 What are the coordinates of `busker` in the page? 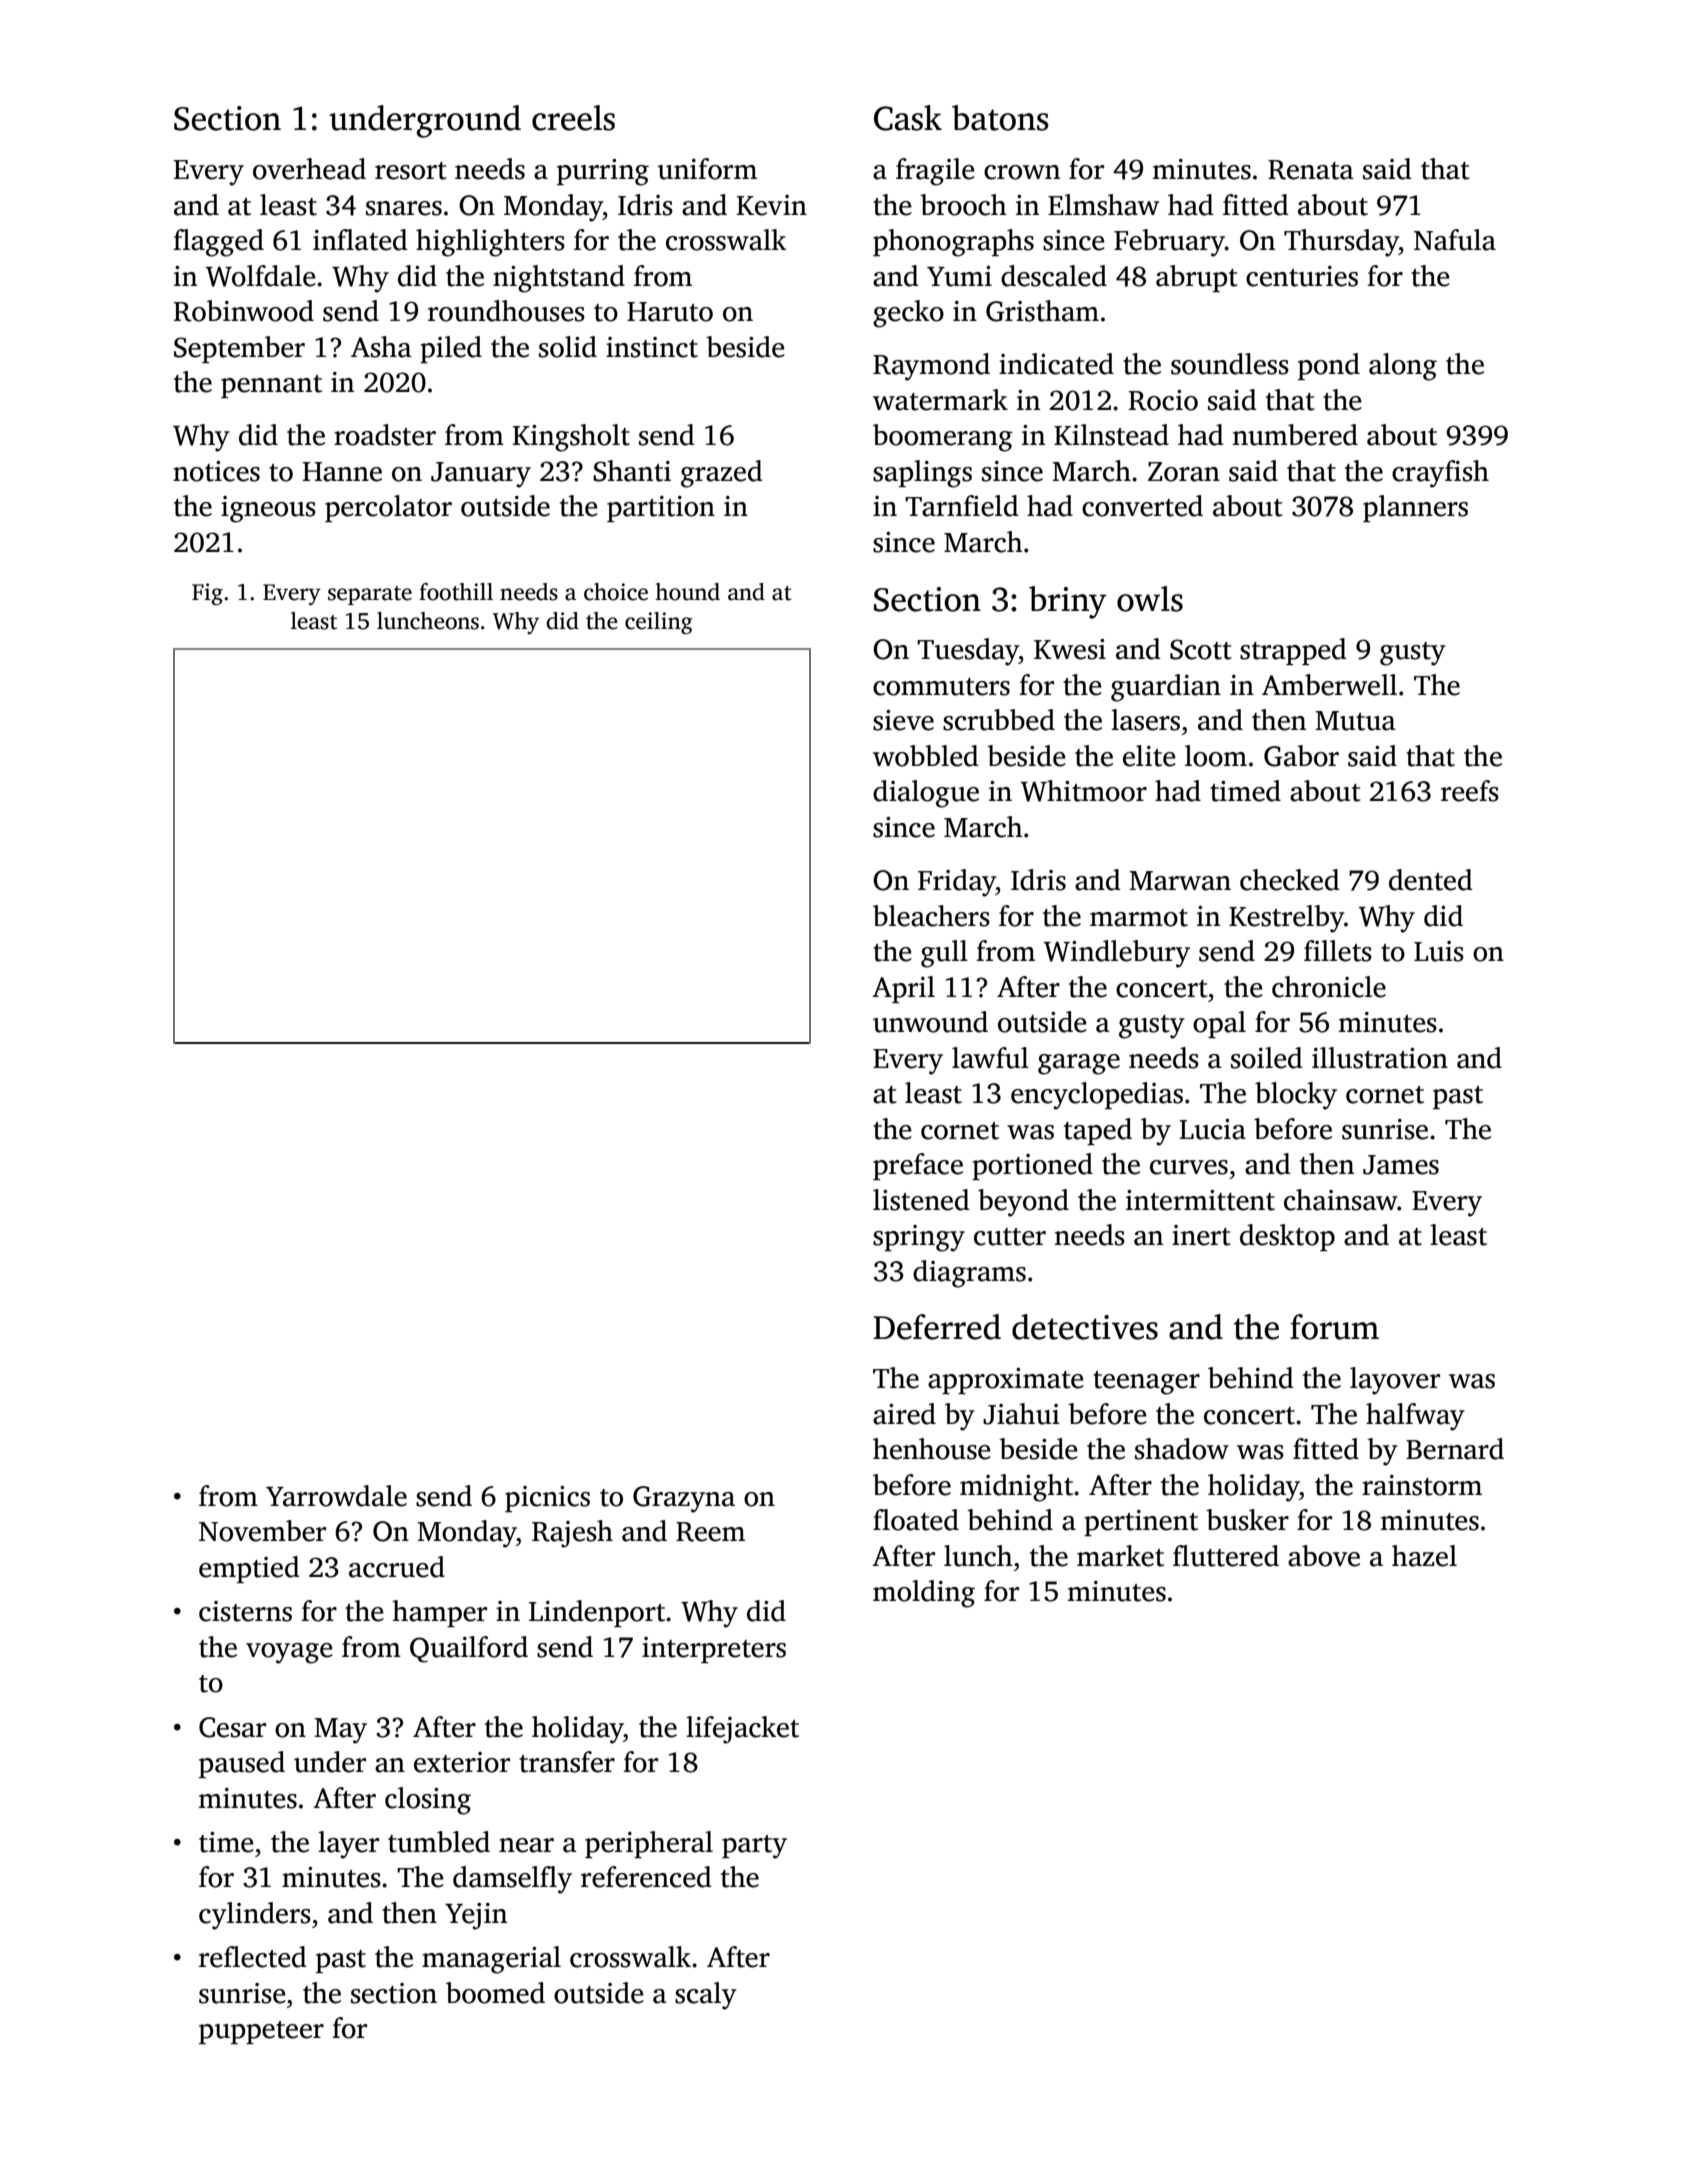 It's located at (1247, 1520).
